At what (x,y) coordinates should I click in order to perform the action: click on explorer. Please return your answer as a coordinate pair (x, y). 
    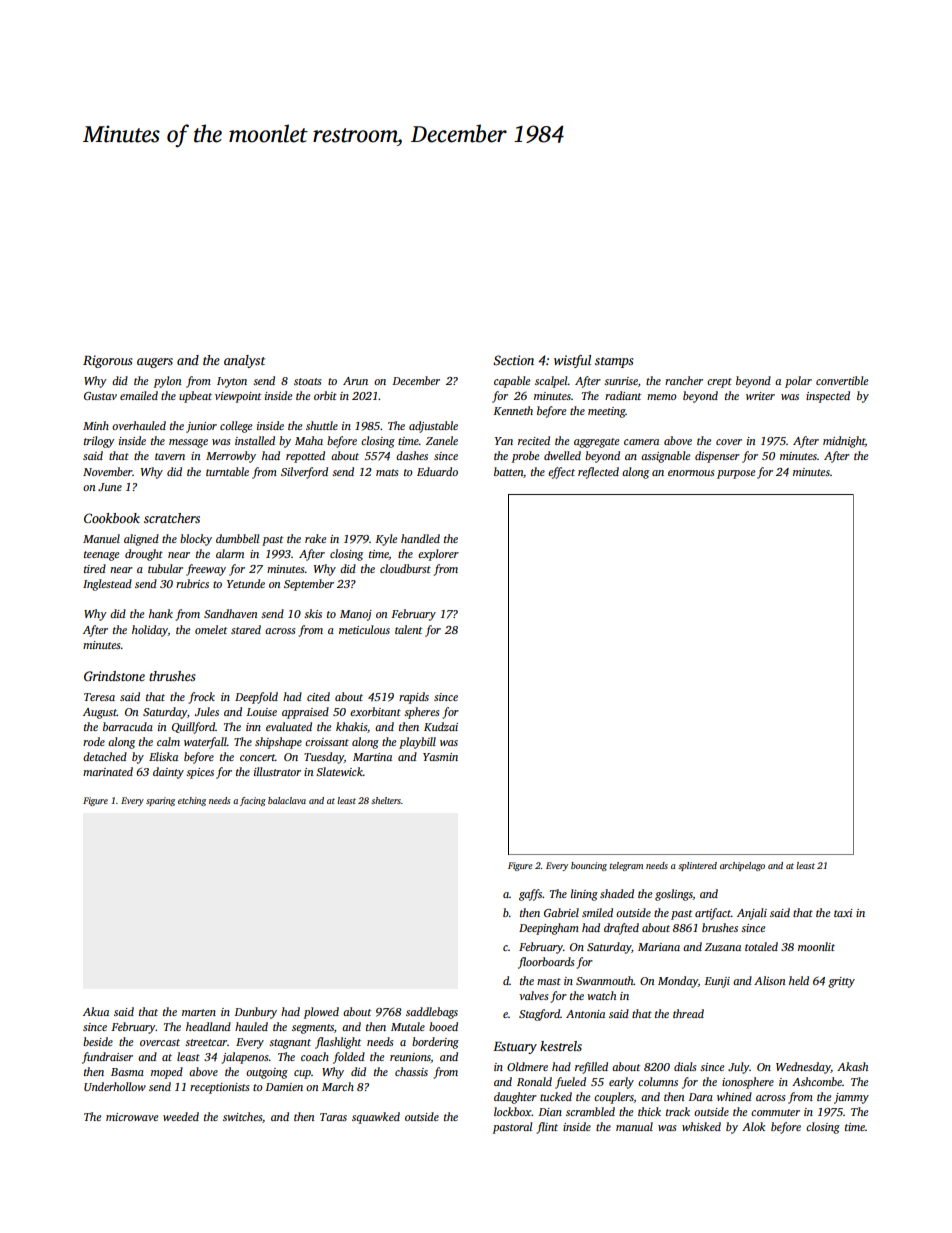
    Looking at the image, I should click on (438, 555).
